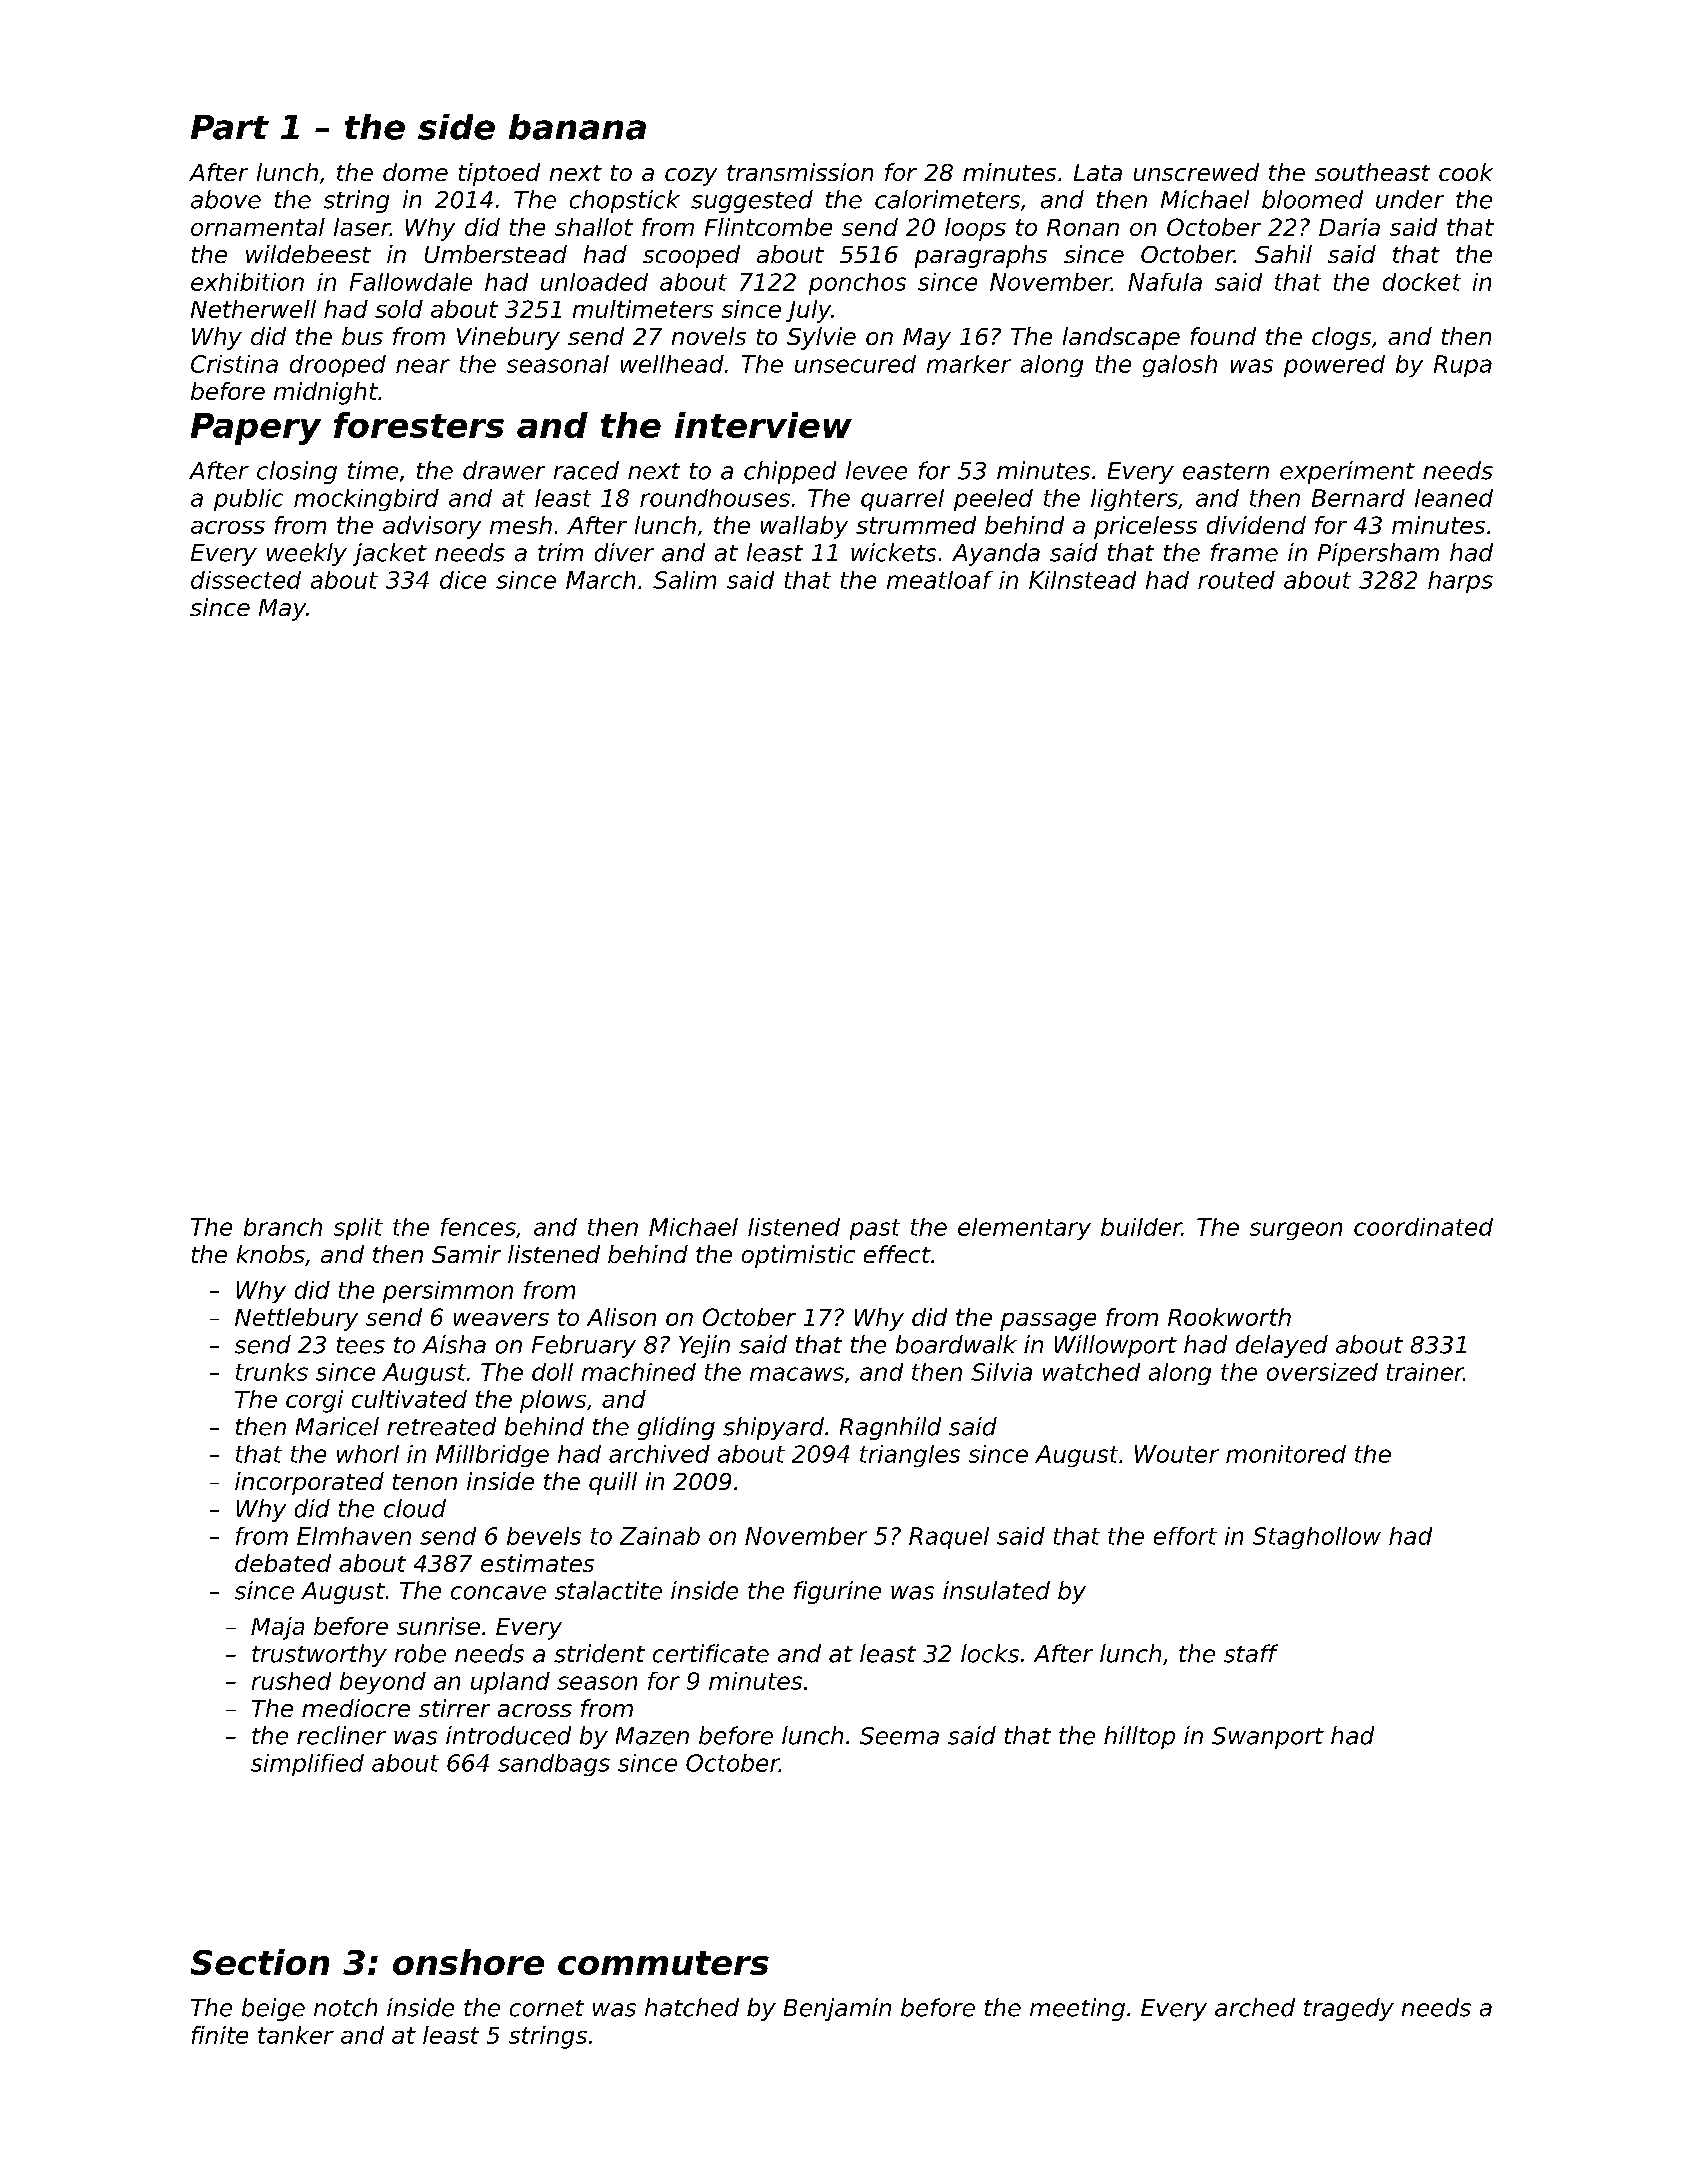  What do you see at coordinates (248, 500) in the page?
I see `public` at bounding box center [248, 500].
